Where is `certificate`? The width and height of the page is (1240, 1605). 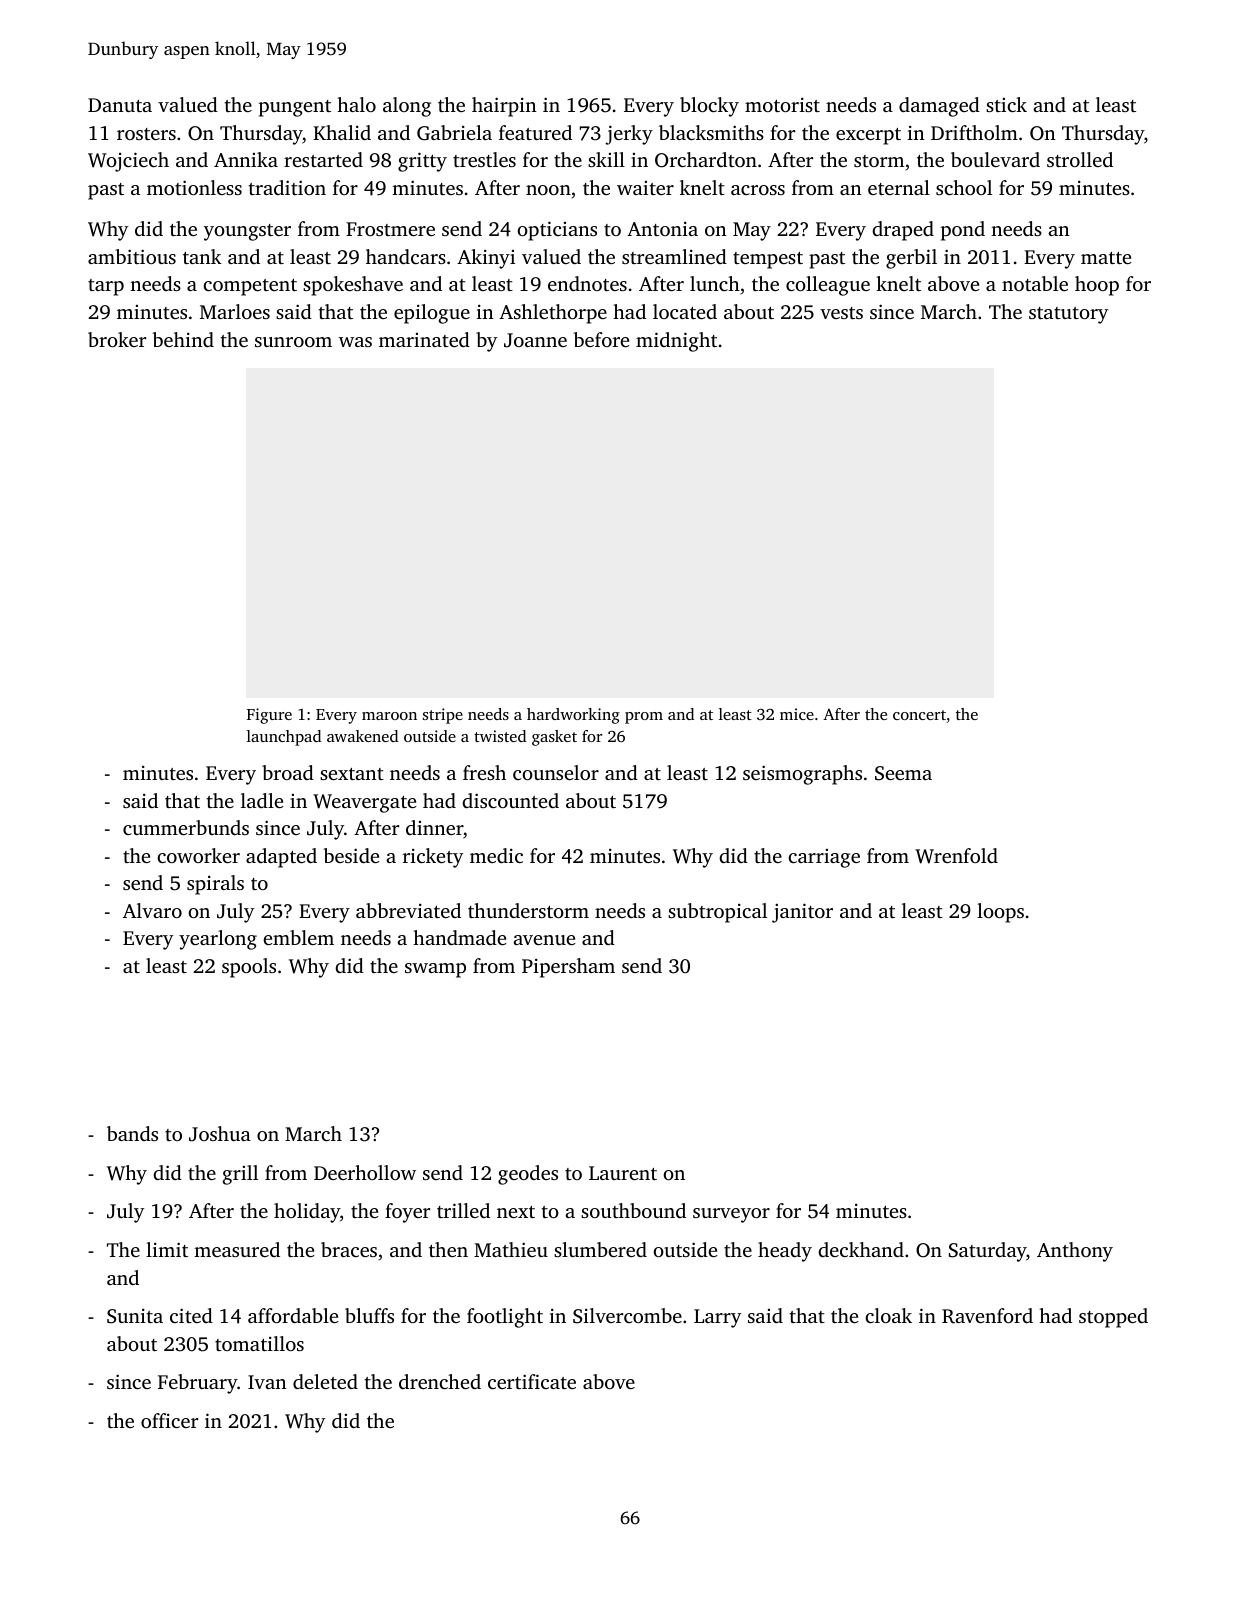
certificate is located at coordinates (532, 1381).
